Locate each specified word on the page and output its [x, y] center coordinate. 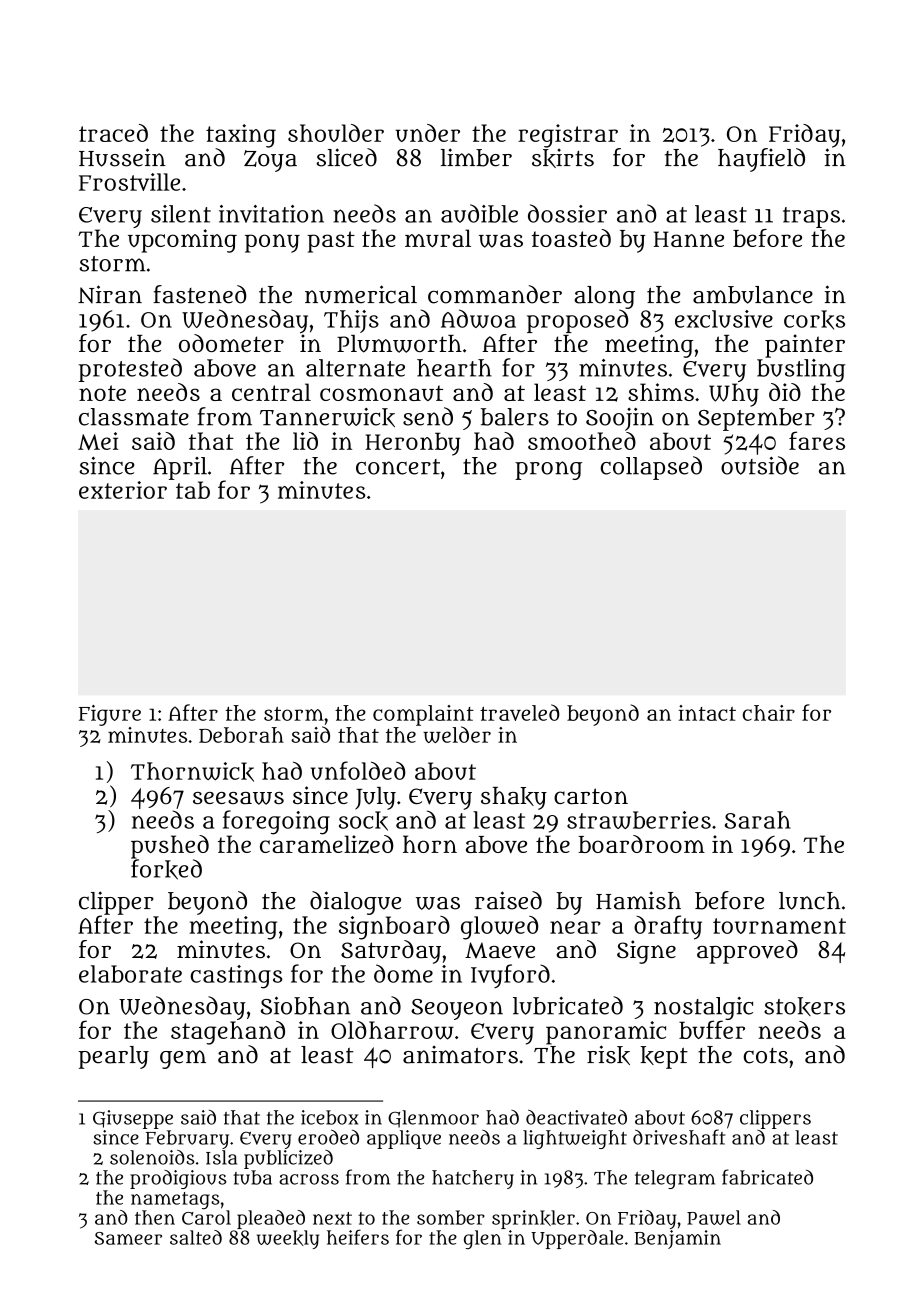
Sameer [128, 1238]
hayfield [761, 160]
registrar [568, 136]
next [332, 1218]
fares [817, 440]
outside [760, 465]
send [428, 416]
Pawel [714, 1217]
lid [305, 441]
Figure [110, 715]
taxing [241, 136]
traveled [520, 712]
